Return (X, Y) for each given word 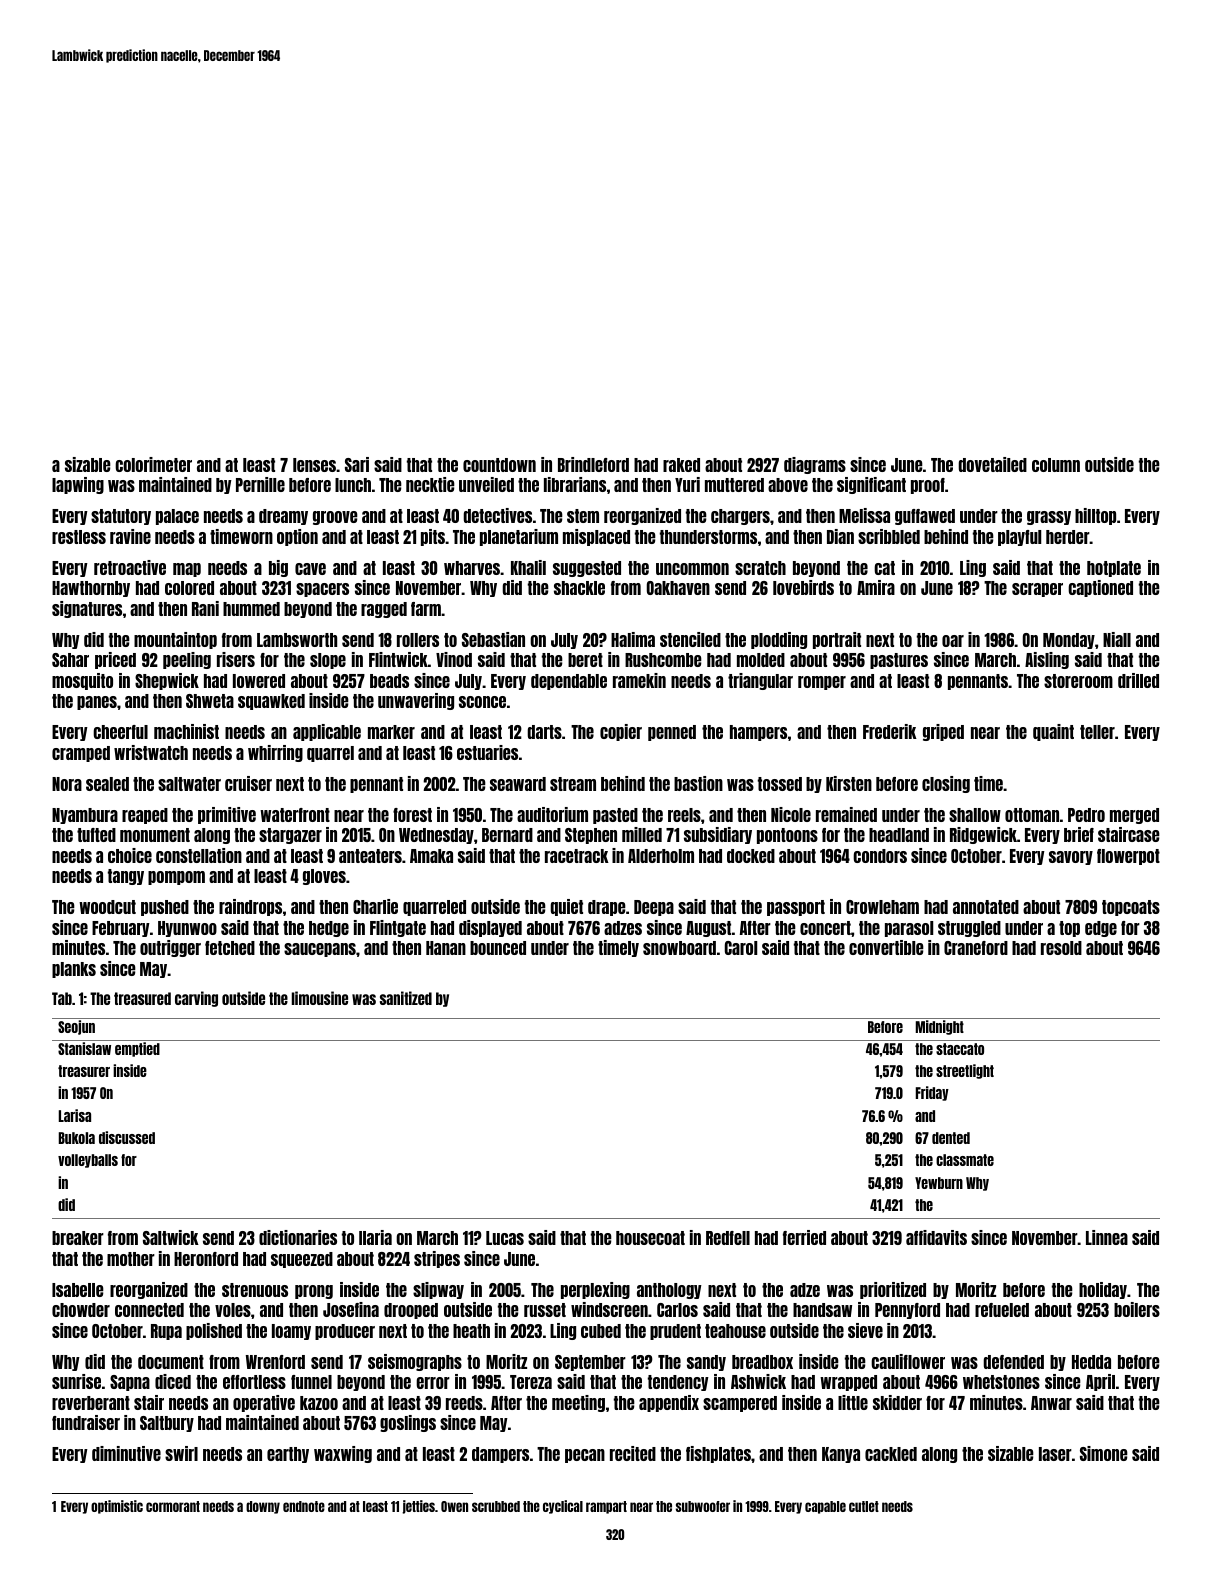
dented (951, 1138)
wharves (472, 568)
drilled (1138, 680)
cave (310, 569)
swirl (181, 1453)
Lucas (505, 1238)
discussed (127, 1137)
